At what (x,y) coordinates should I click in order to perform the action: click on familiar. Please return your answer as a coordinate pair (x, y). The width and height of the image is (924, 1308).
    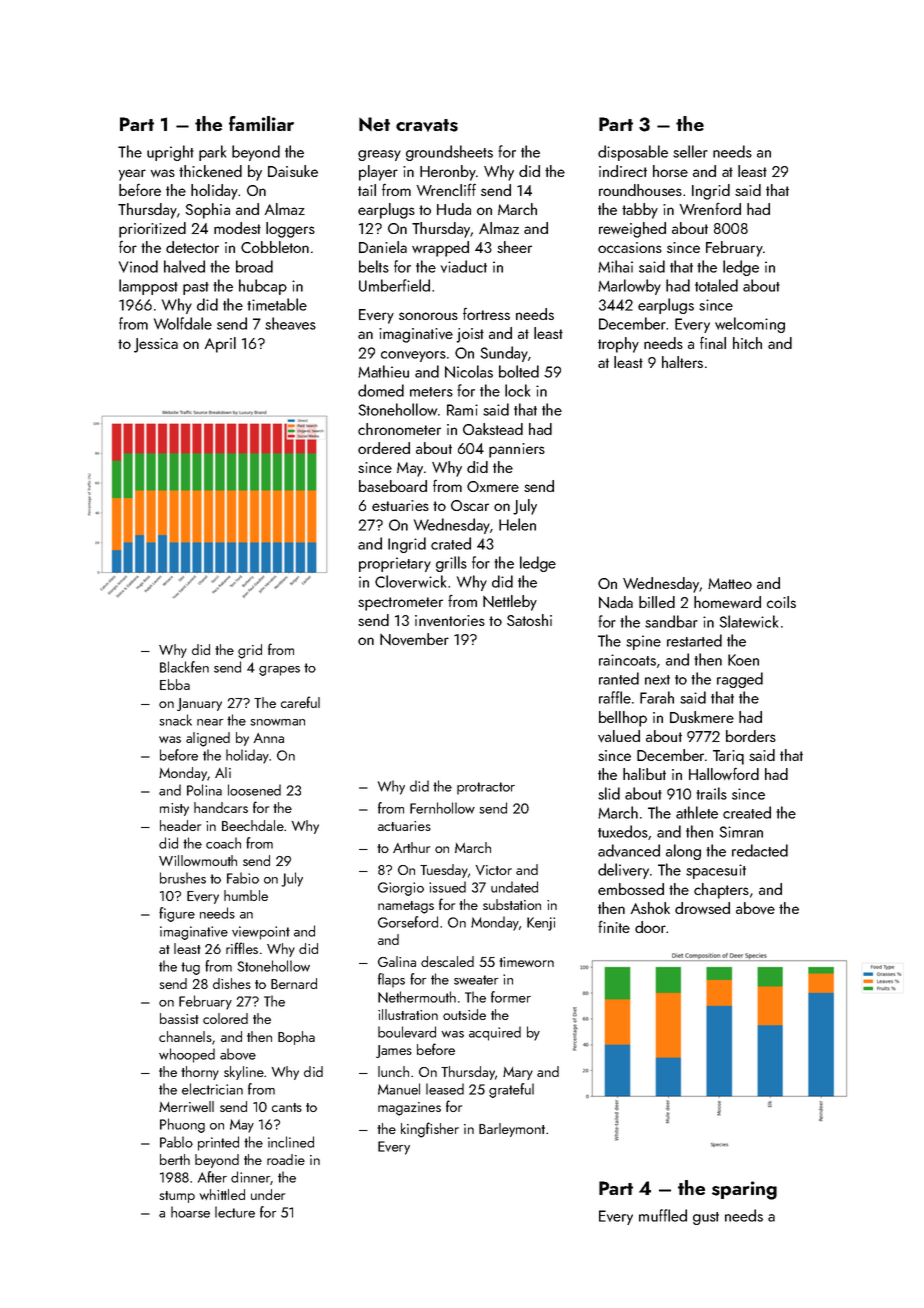
    Looking at the image, I should click on (261, 123).
